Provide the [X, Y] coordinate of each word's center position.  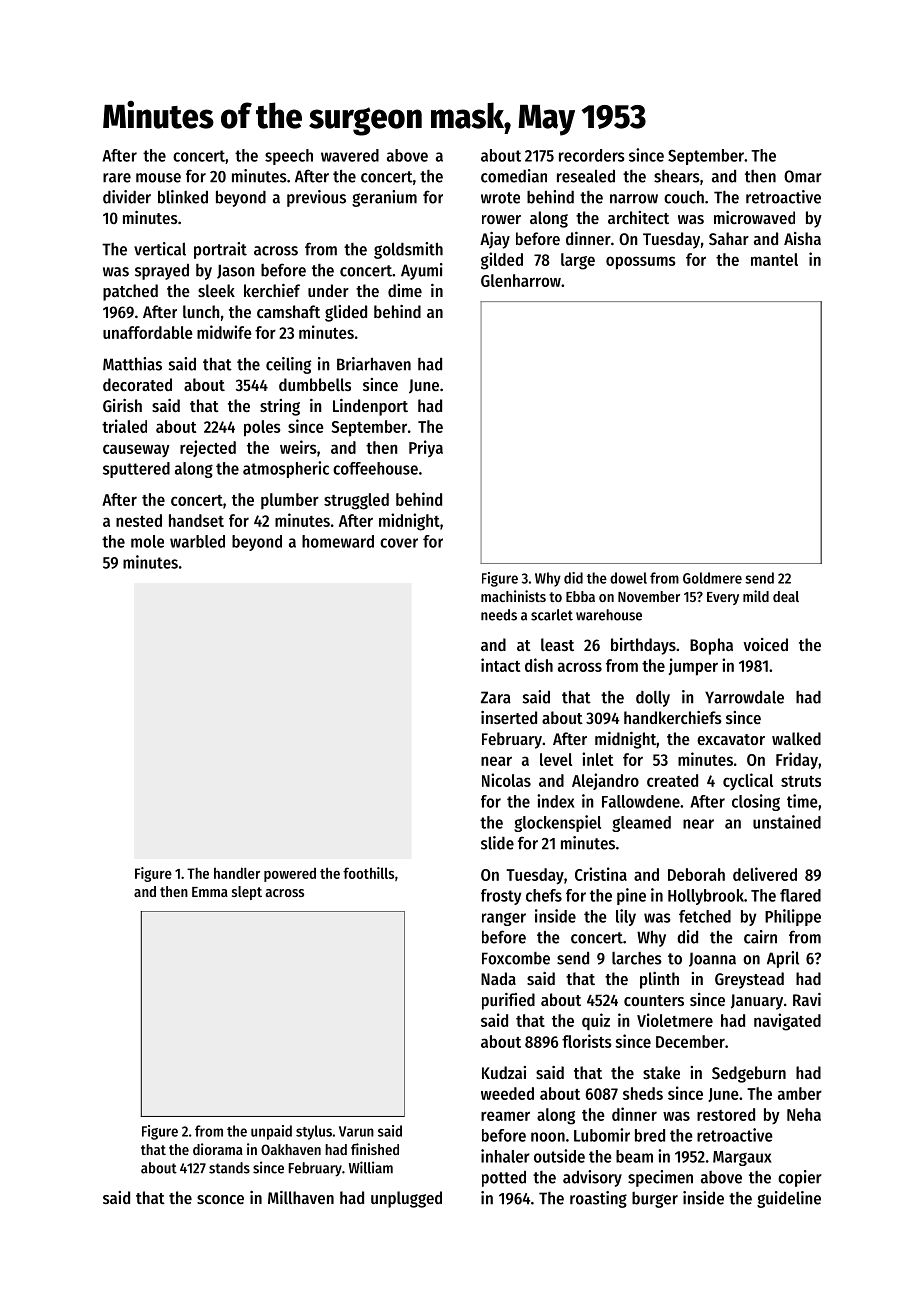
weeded [507, 1093]
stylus [314, 1132]
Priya [426, 448]
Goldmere [712, 578]
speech [289, 157]
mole [147, 541]
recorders [592, 155]
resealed [586, 176]
